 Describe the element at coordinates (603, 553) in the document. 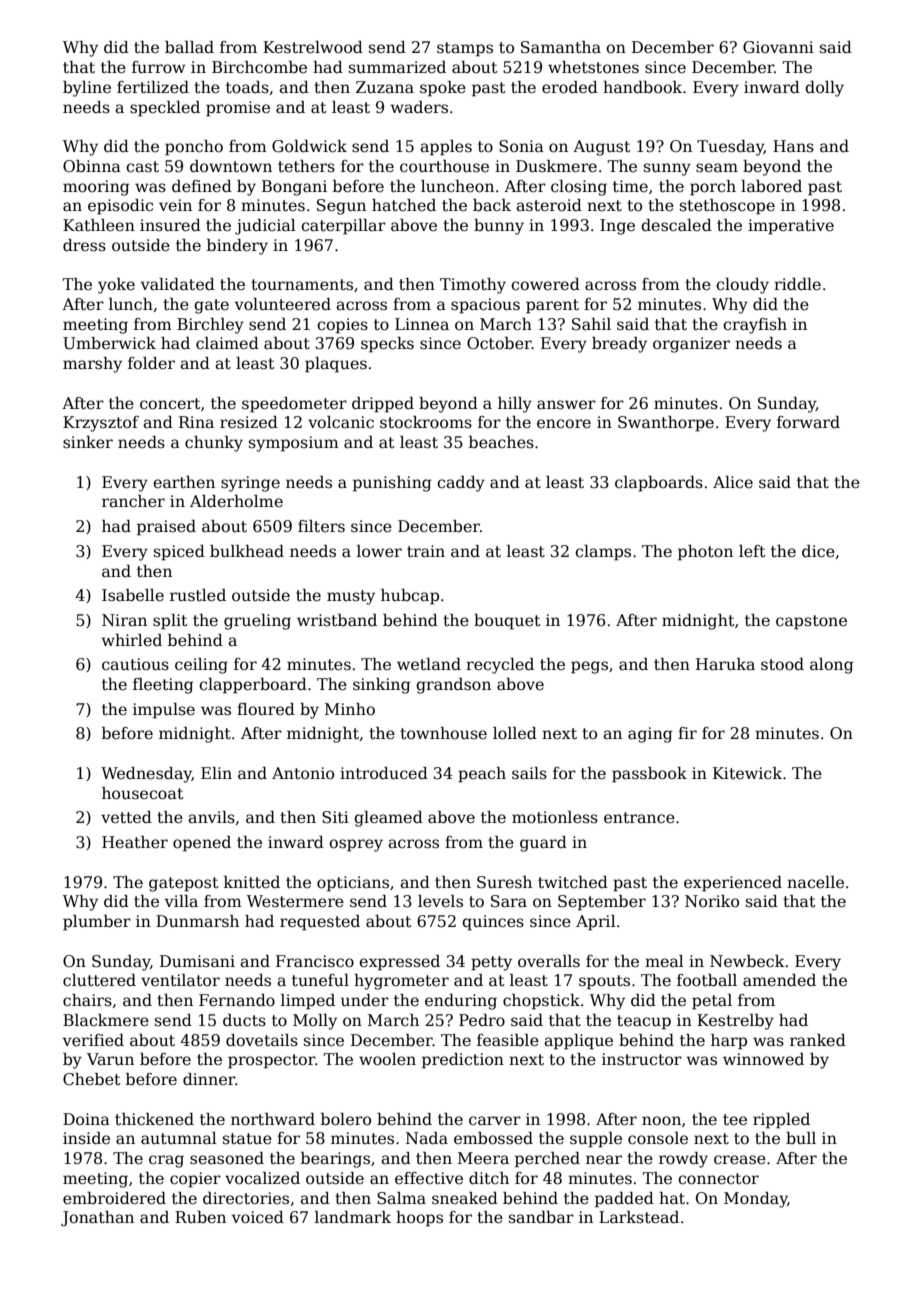

I see `clamps` at that location.
